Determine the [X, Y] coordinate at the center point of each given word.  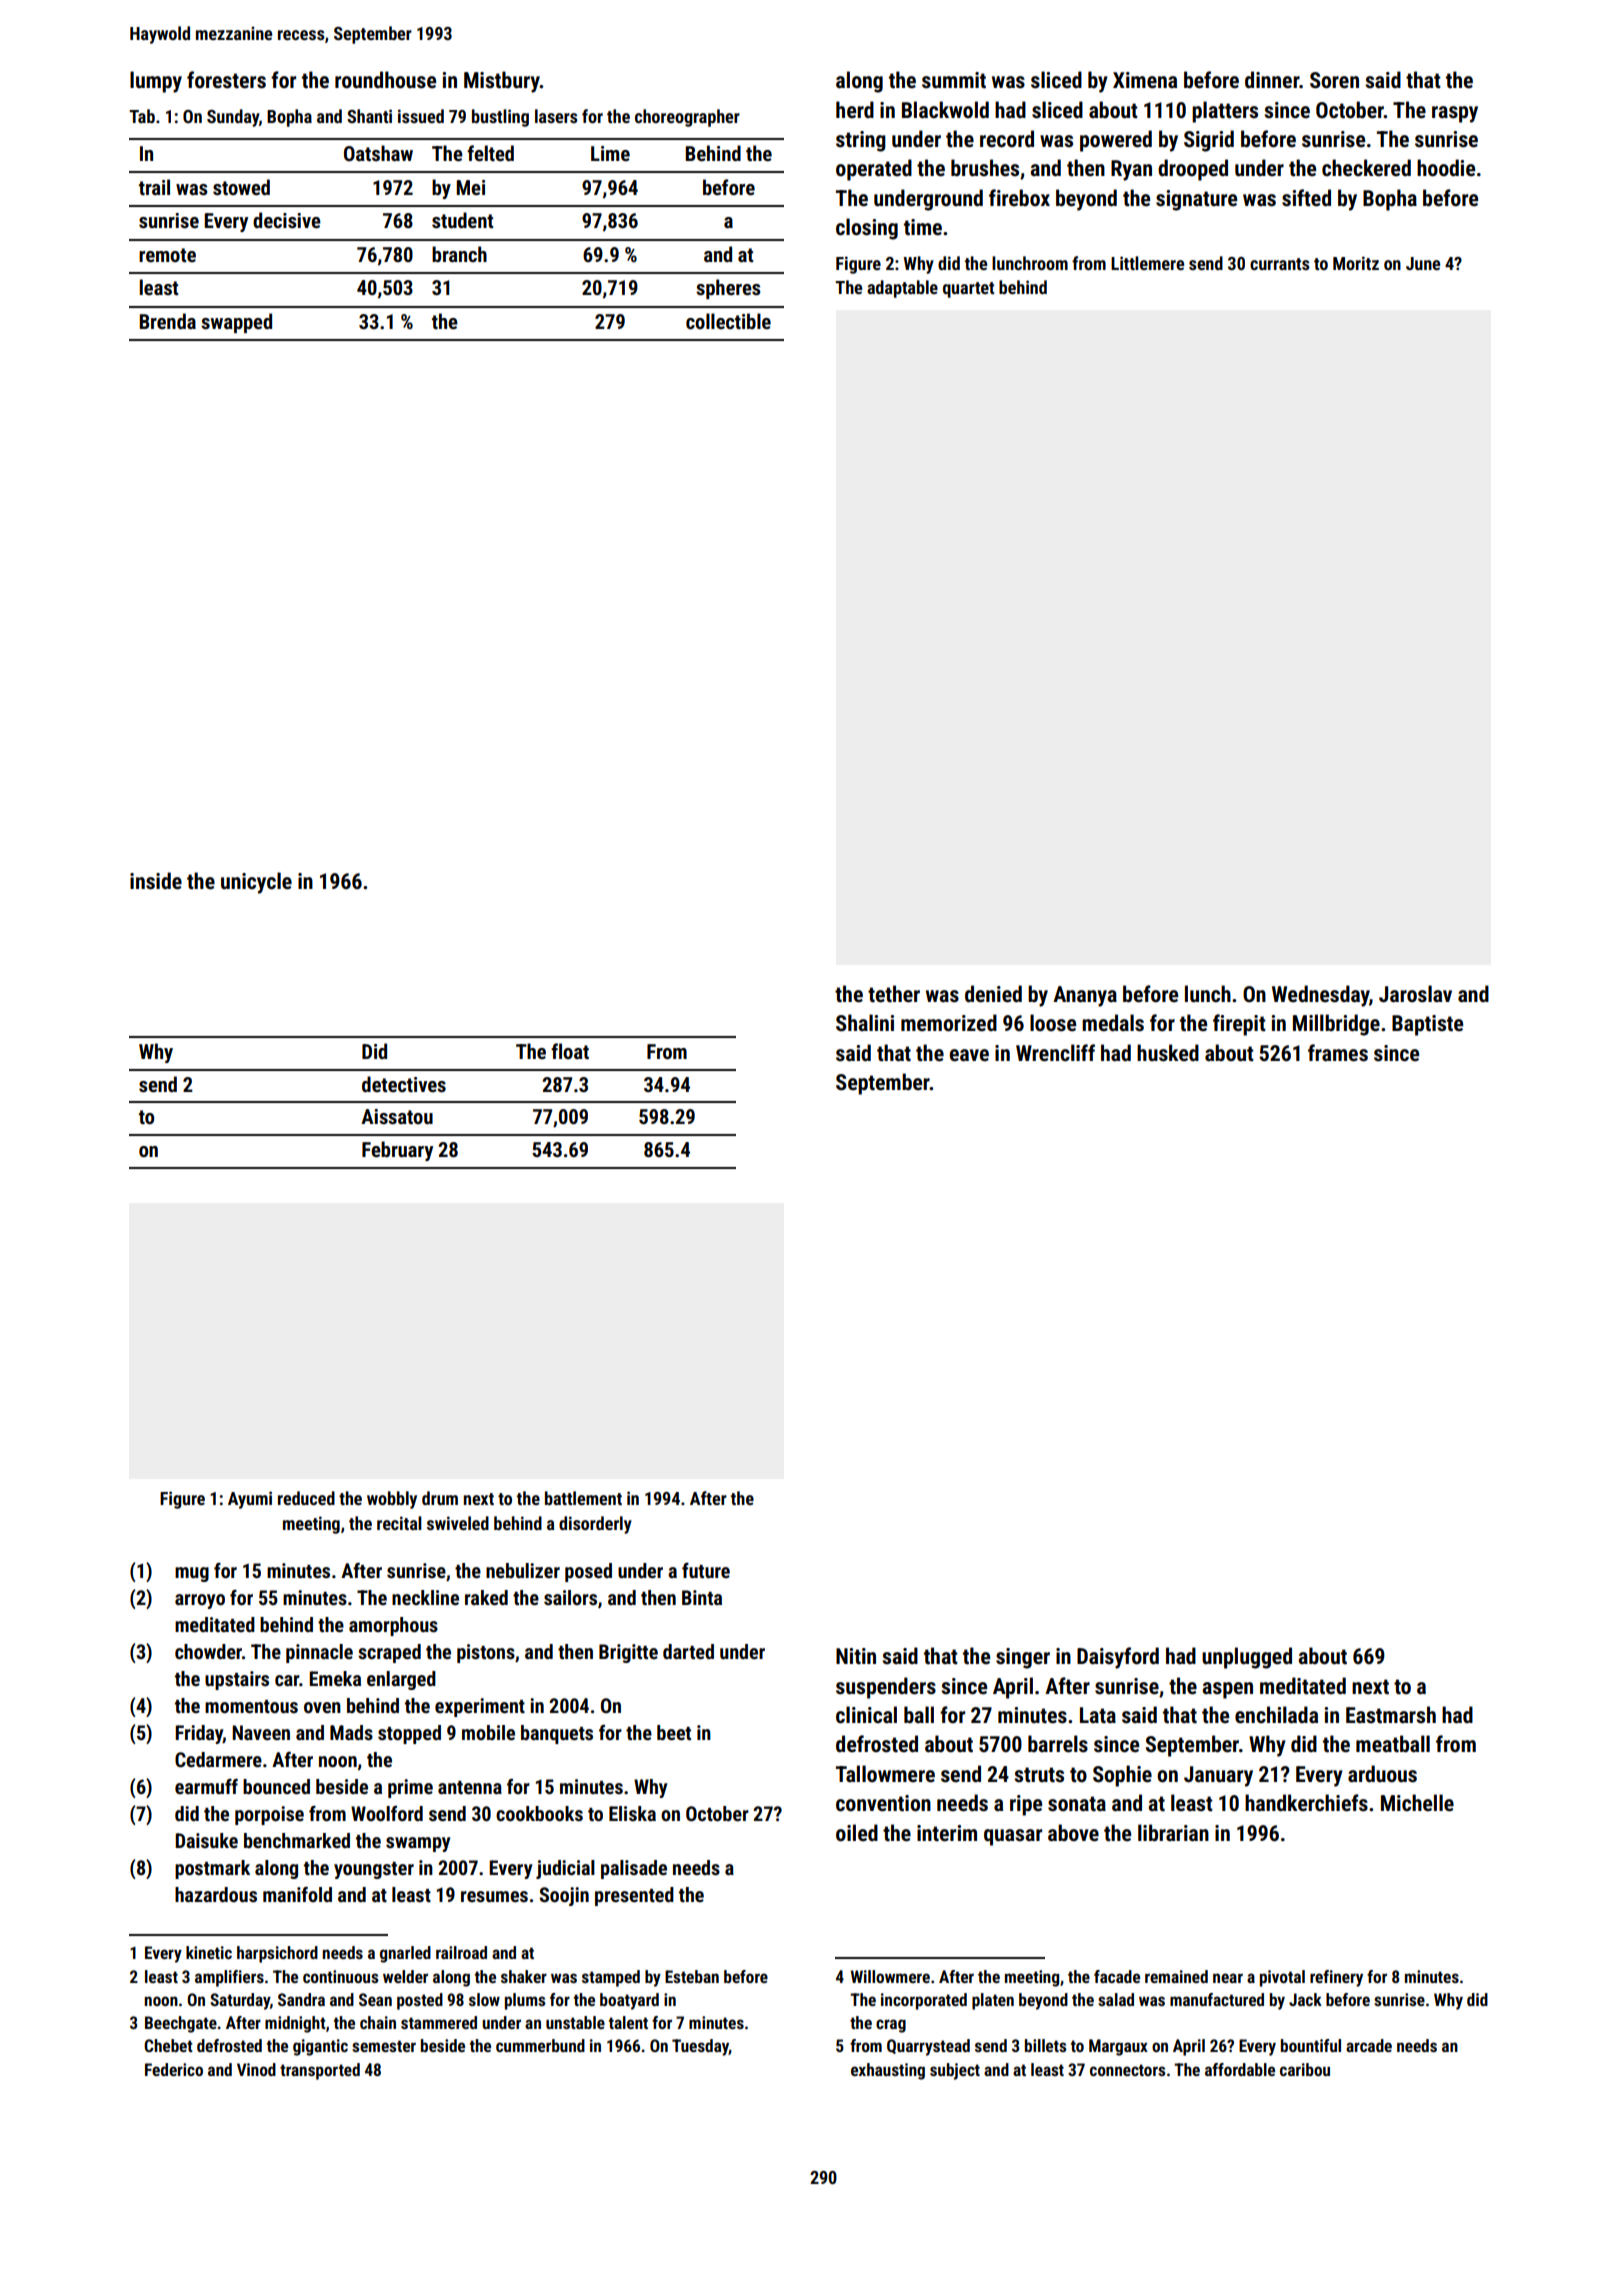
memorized [949, 1022]
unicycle [256, 883]
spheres [728, 289]
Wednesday [1321, 996]
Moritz [1356, 263]
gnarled [405, 1954]
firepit [1239, 1025]
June [1423, 263]
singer [1023, 1658]
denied [993, 994]
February [397, 1151]
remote [167, 255]
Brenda [167, 321]
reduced [306, 1498]
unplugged [1247, 1658]
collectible [728, 321]
